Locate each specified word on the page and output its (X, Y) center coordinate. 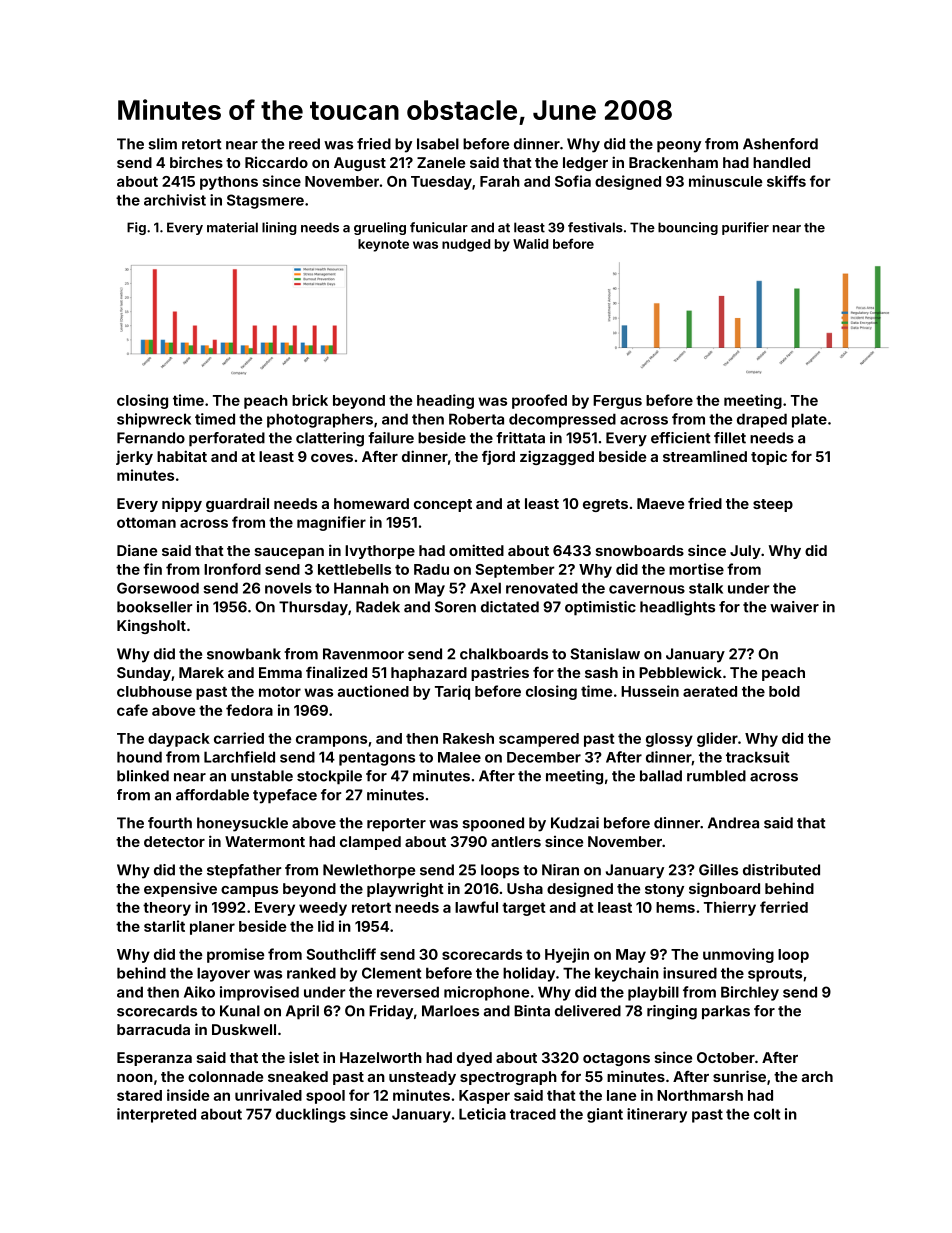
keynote (383, 245)
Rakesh (468, 738)
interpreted (156, 1115)
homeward (371, 503)
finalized (336, 672)
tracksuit (757, 757)
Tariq (452, 692)
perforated (227, 439)
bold (784, 691)
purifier (745, 228)
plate (809, 420)
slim (162, 144)
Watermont (265, 841)
